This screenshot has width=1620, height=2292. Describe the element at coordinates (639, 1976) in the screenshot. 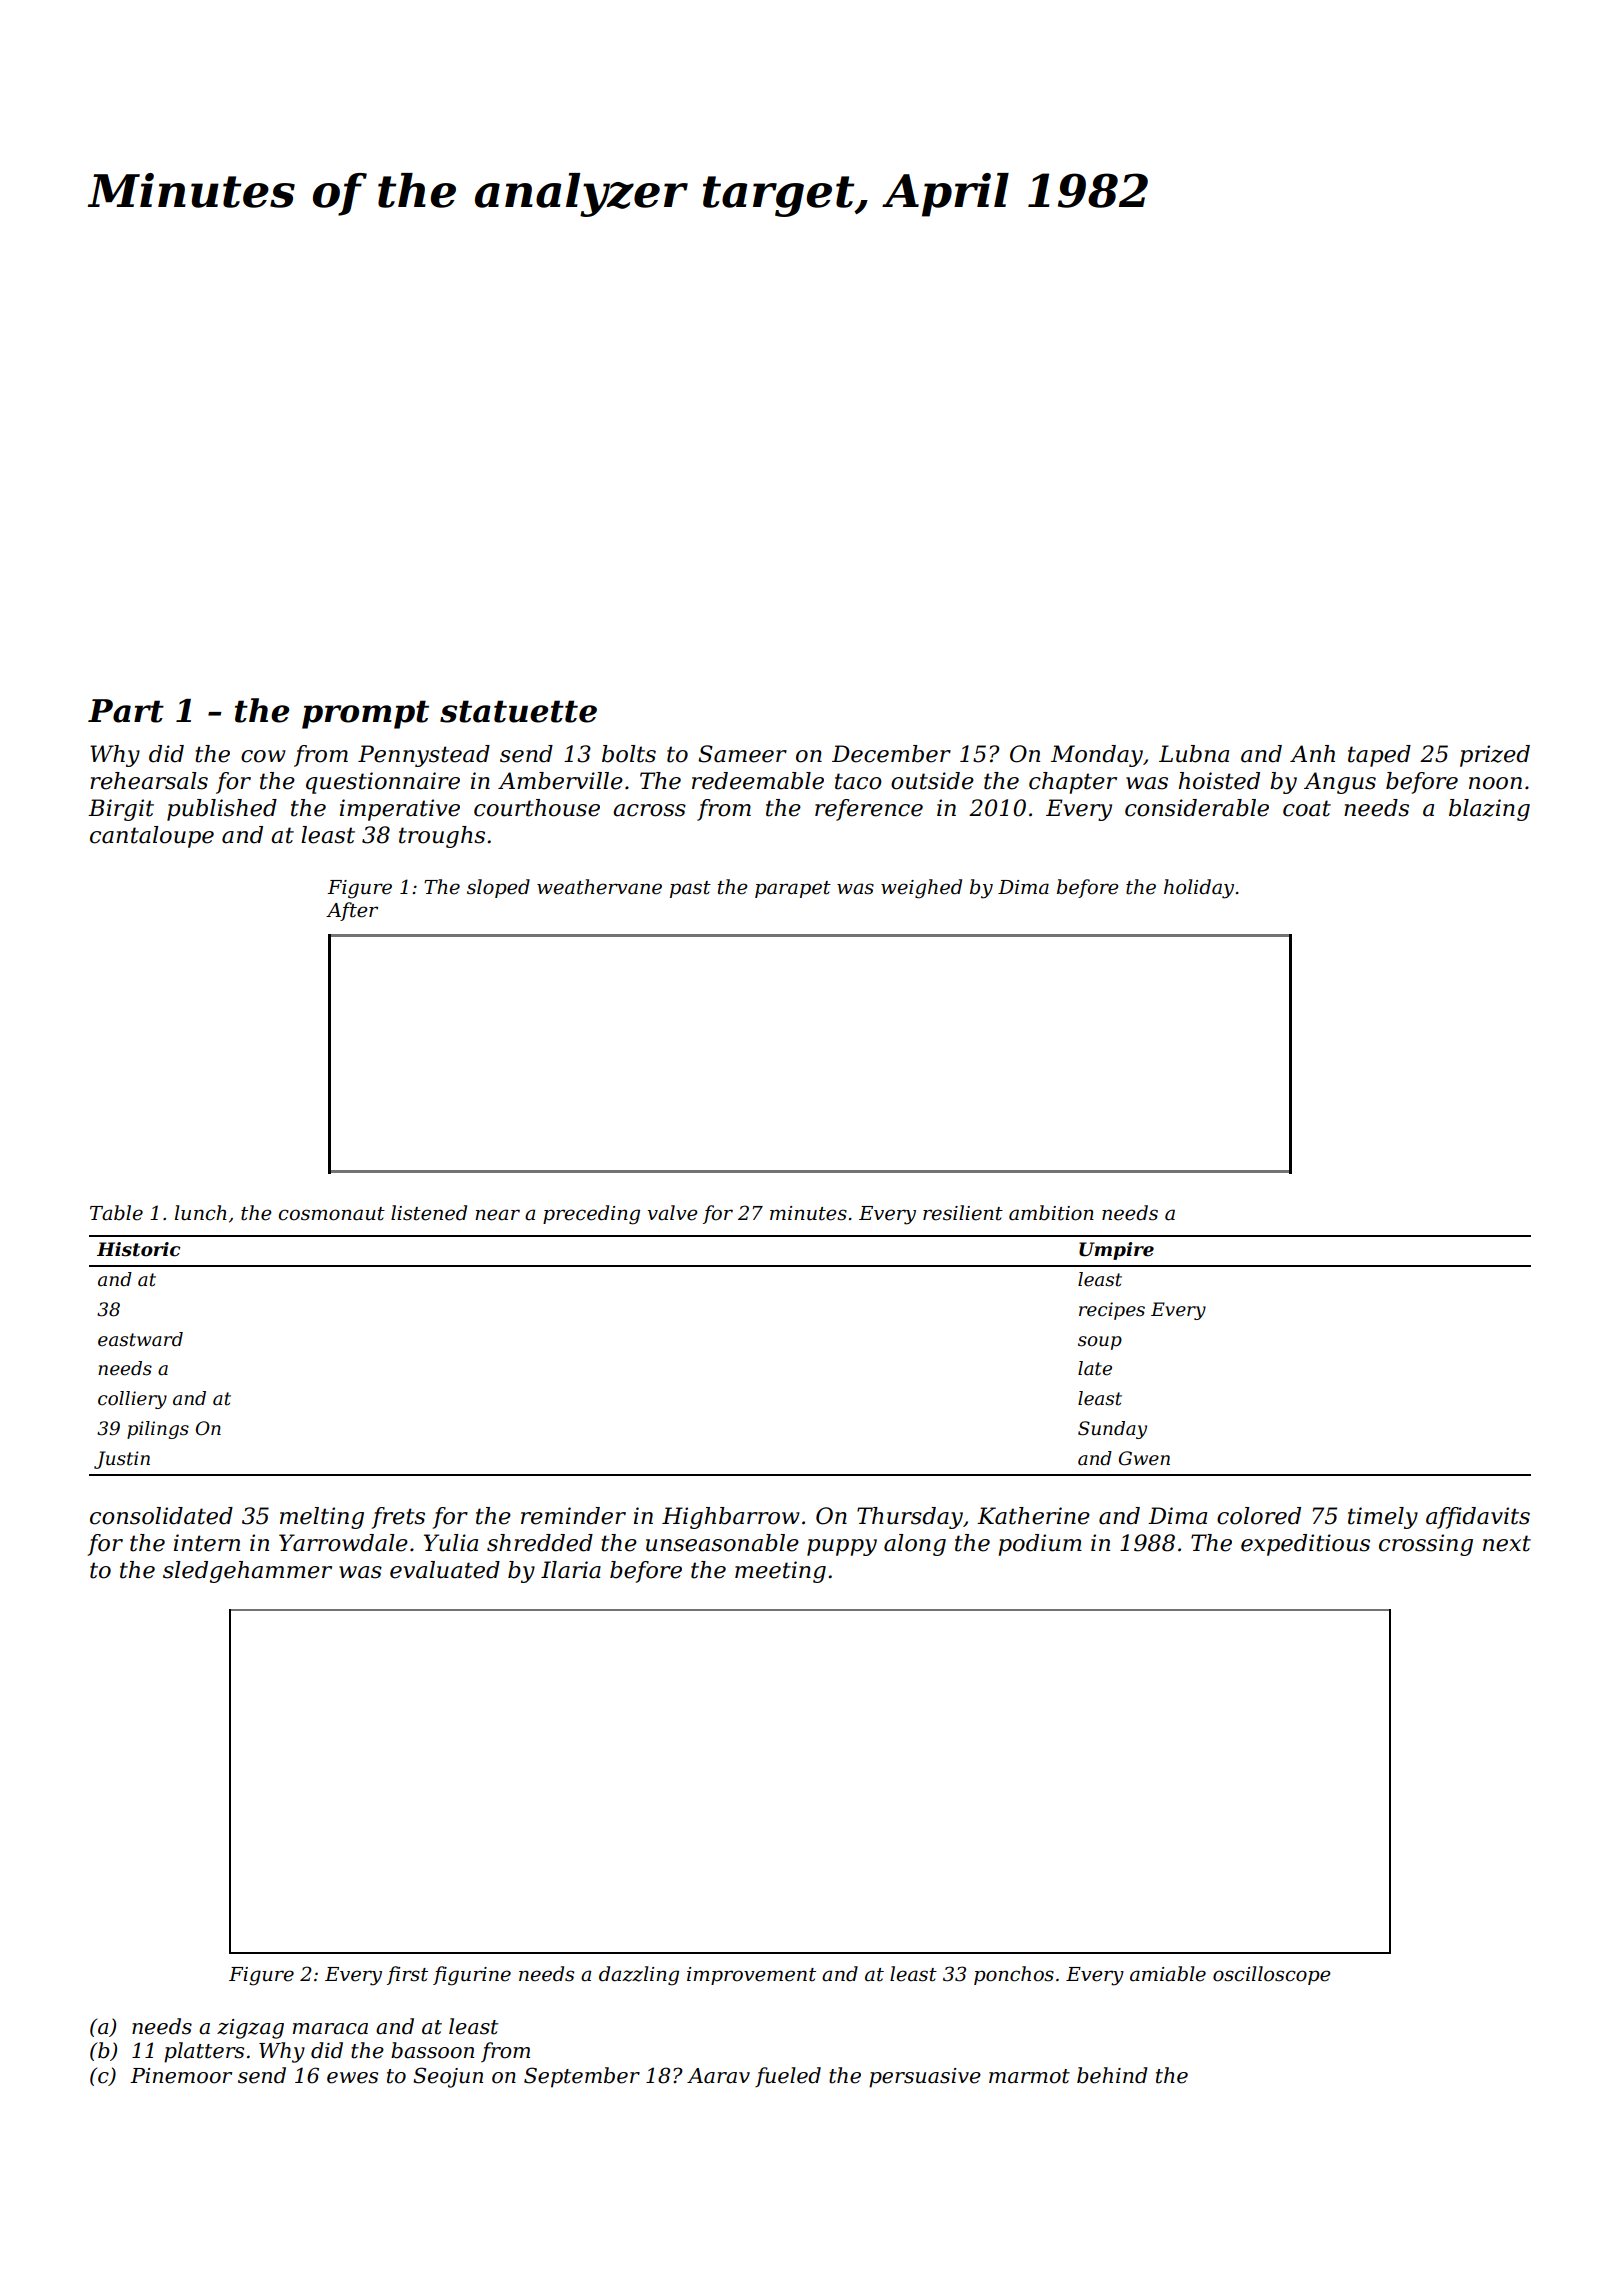

I see `dazzling` at that location.
